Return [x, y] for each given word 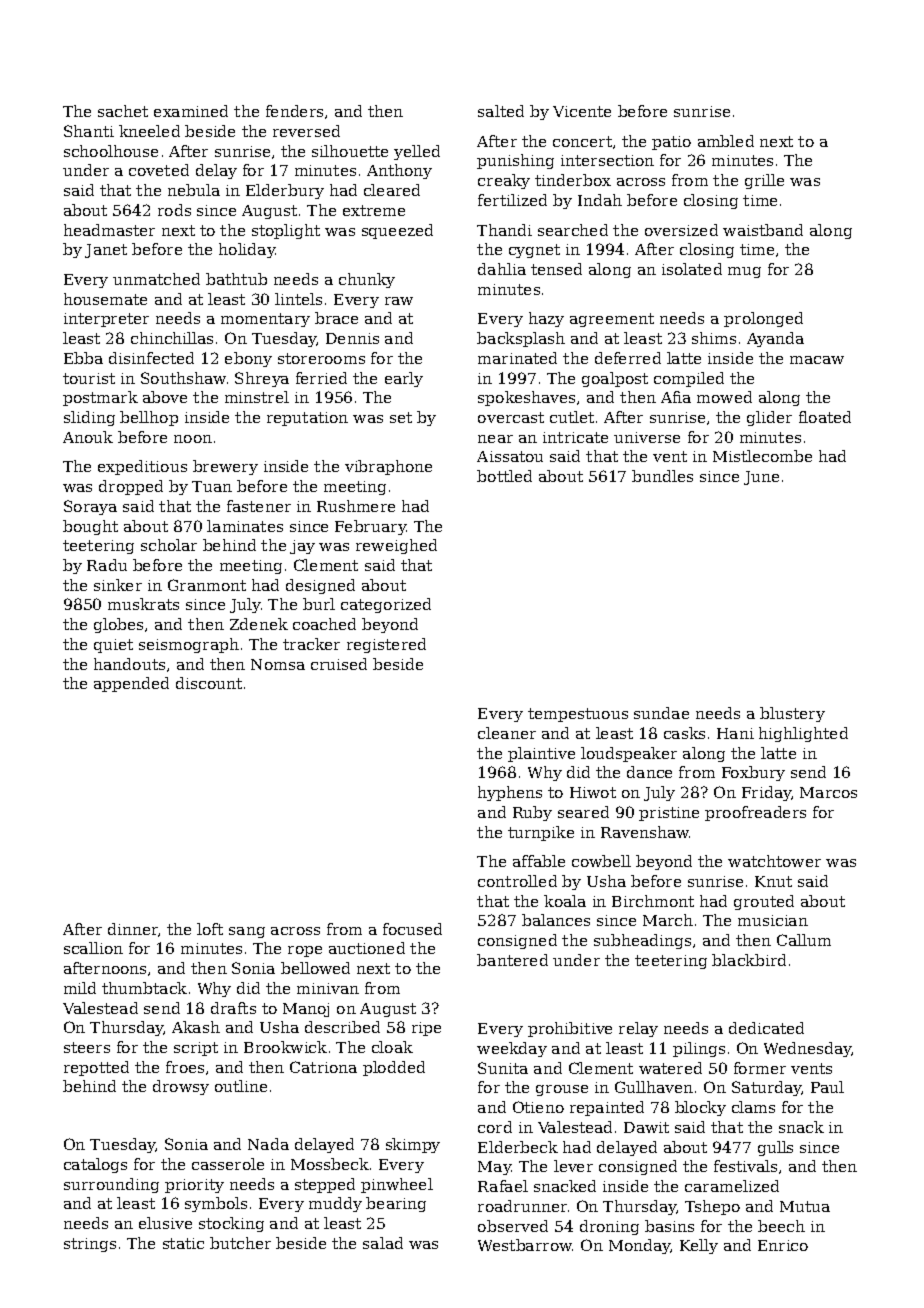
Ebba [83, 358]
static [183, 1243]
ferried [321, 378]
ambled [726, 141]
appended [131, 684]
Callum [804, 940]
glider [769, 418]
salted [501, 111]
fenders [294, 111]
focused [412, 929]
